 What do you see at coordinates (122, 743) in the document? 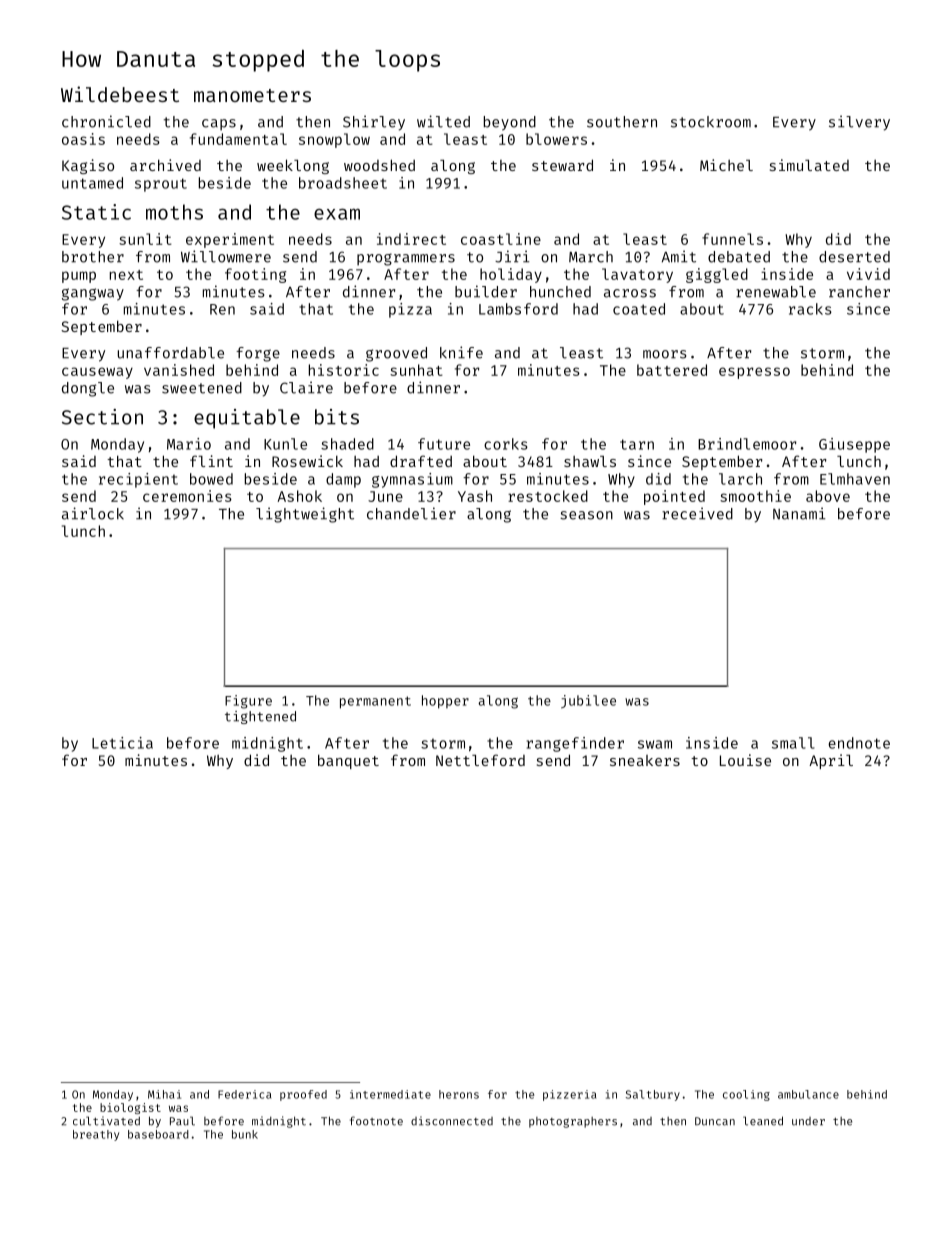
I see `Leticia` at bounding box center [122, 743].
